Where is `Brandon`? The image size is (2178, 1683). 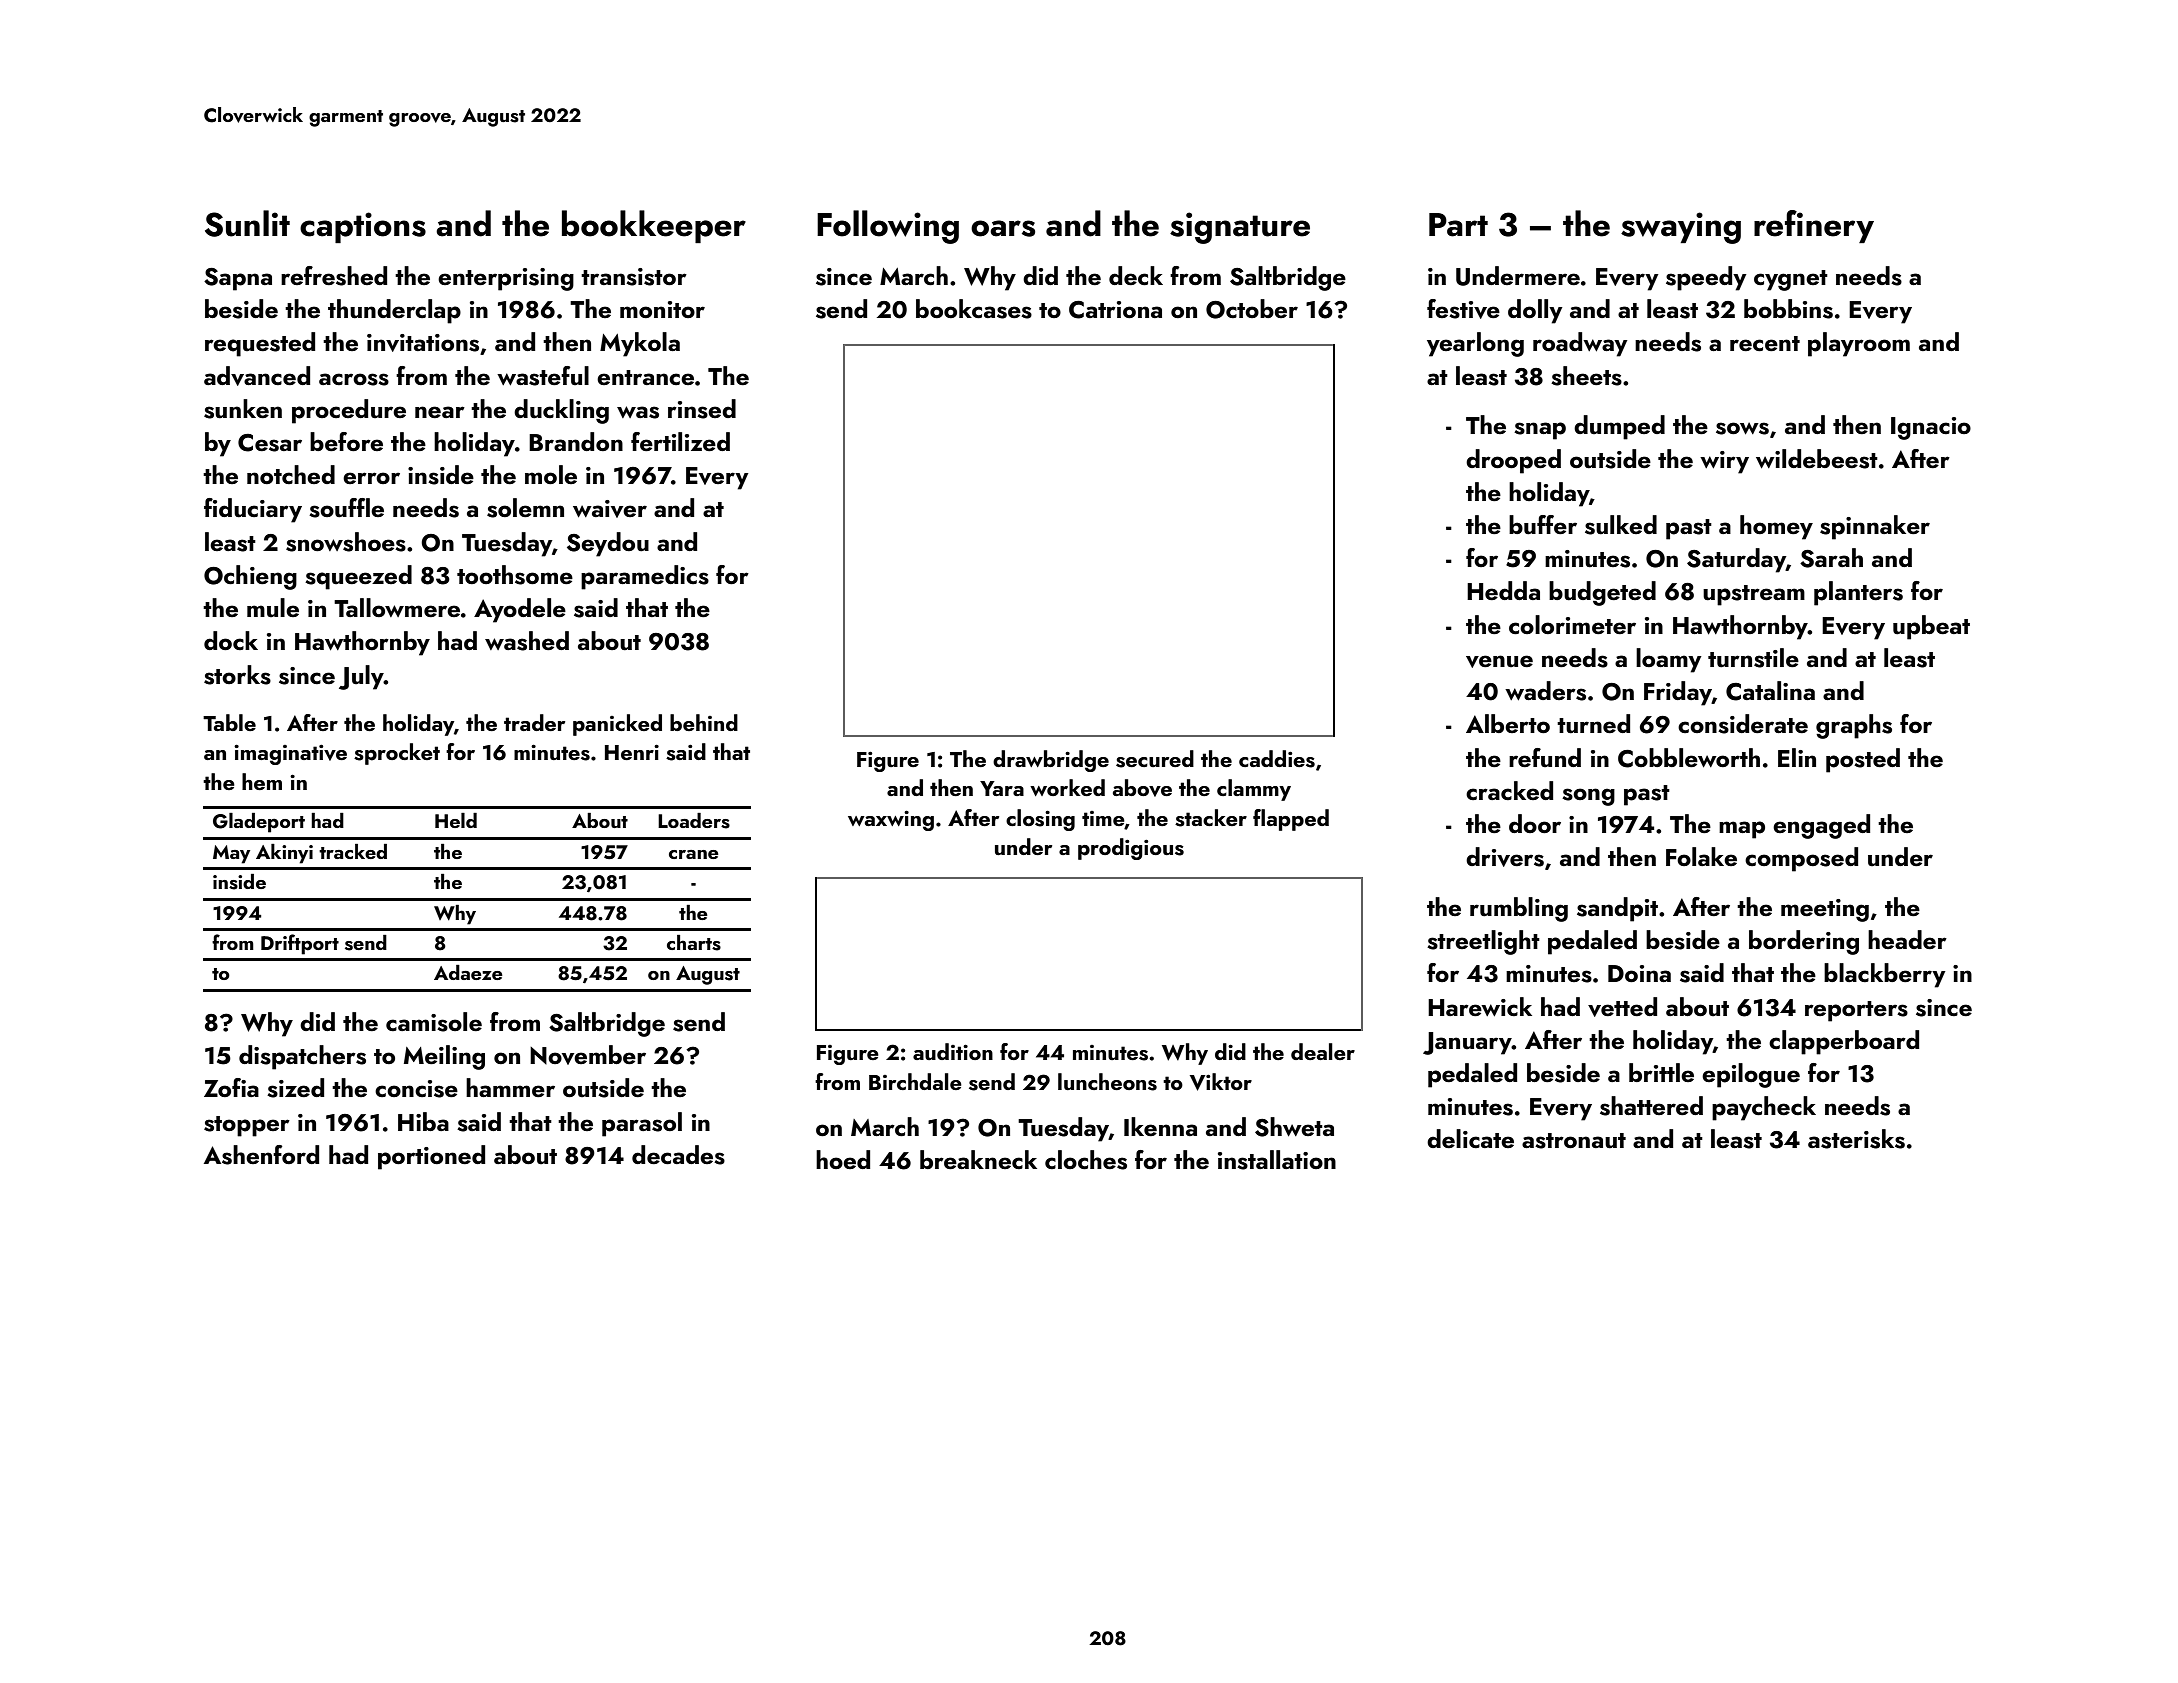
Brandon is located at coordinates (576, 441).
